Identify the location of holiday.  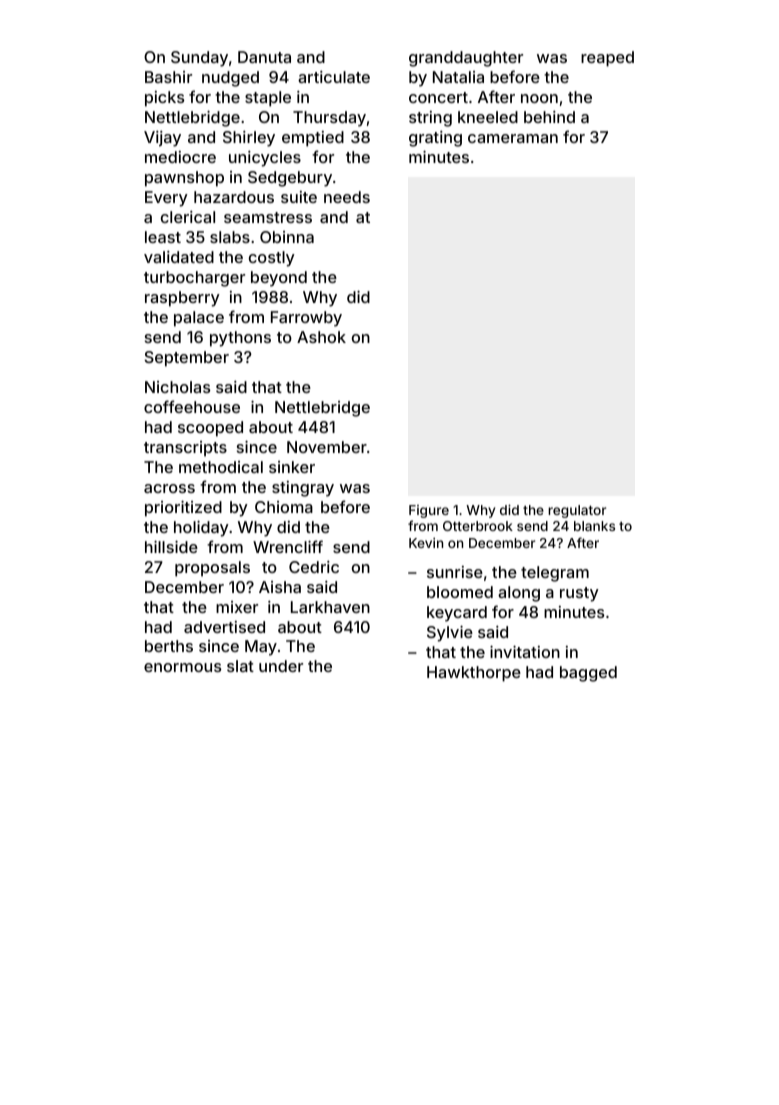
(201, 528).
